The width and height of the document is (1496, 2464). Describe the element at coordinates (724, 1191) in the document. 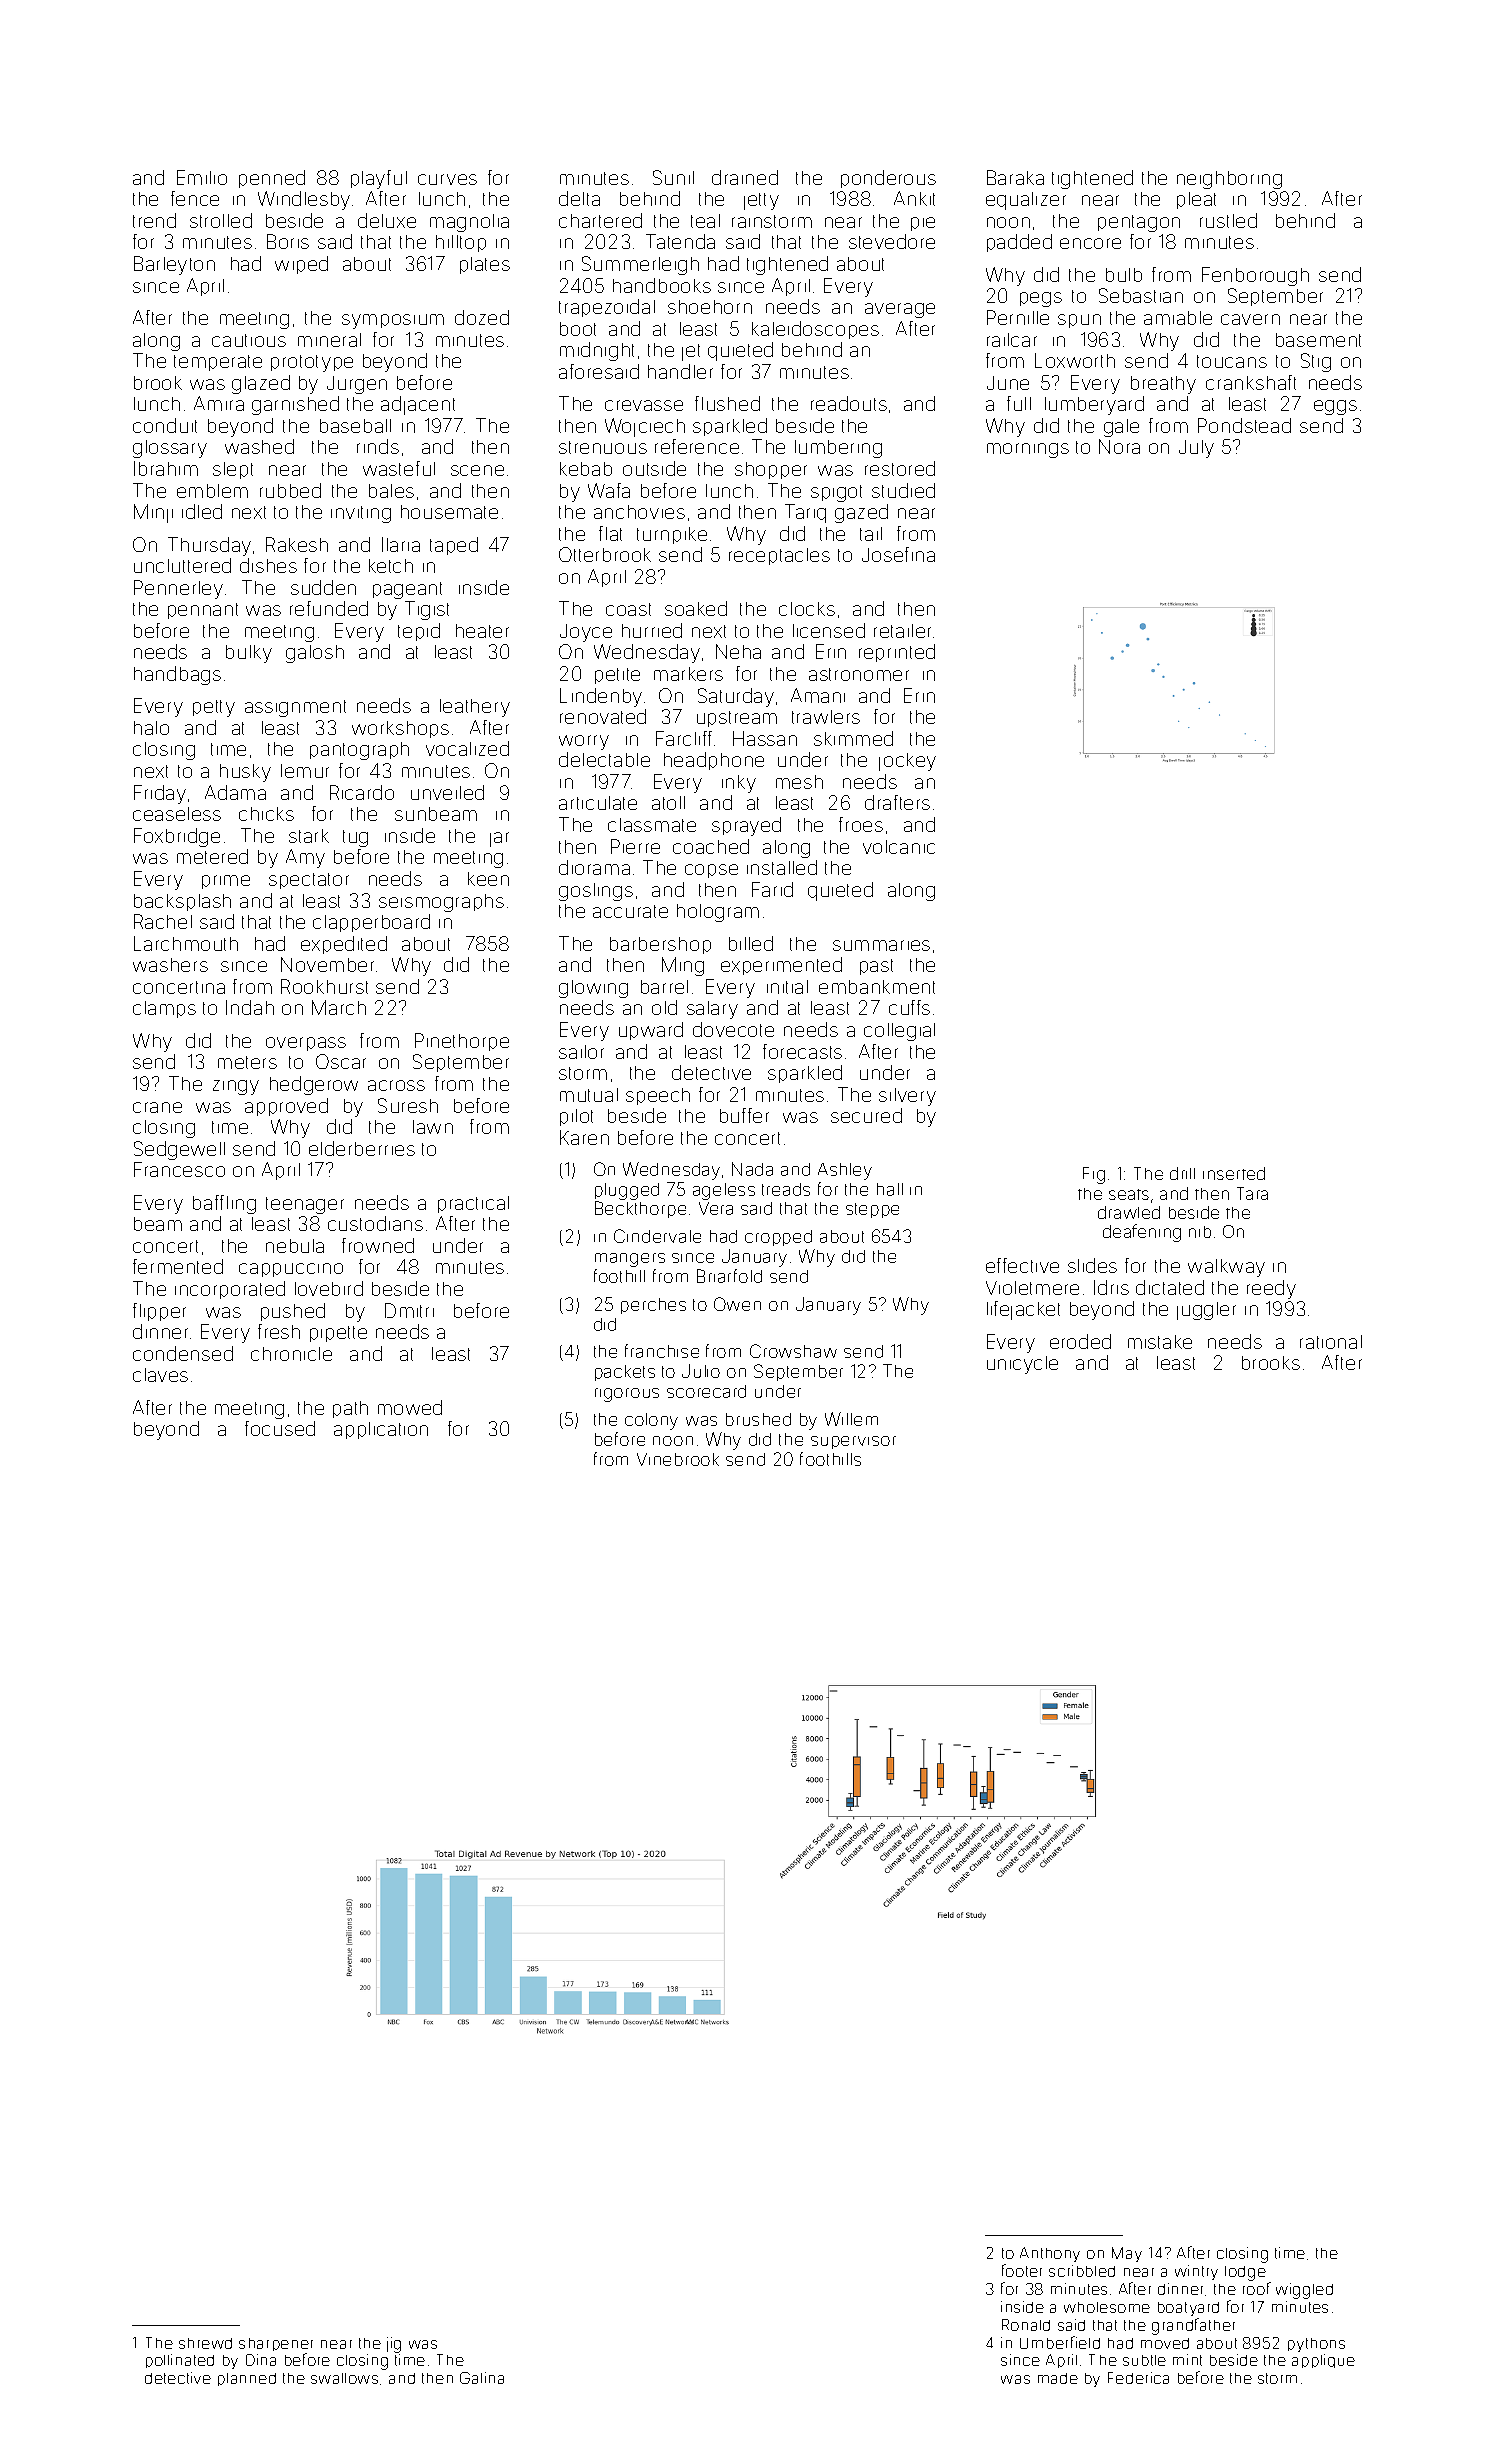

I see `ageless` at that location.
